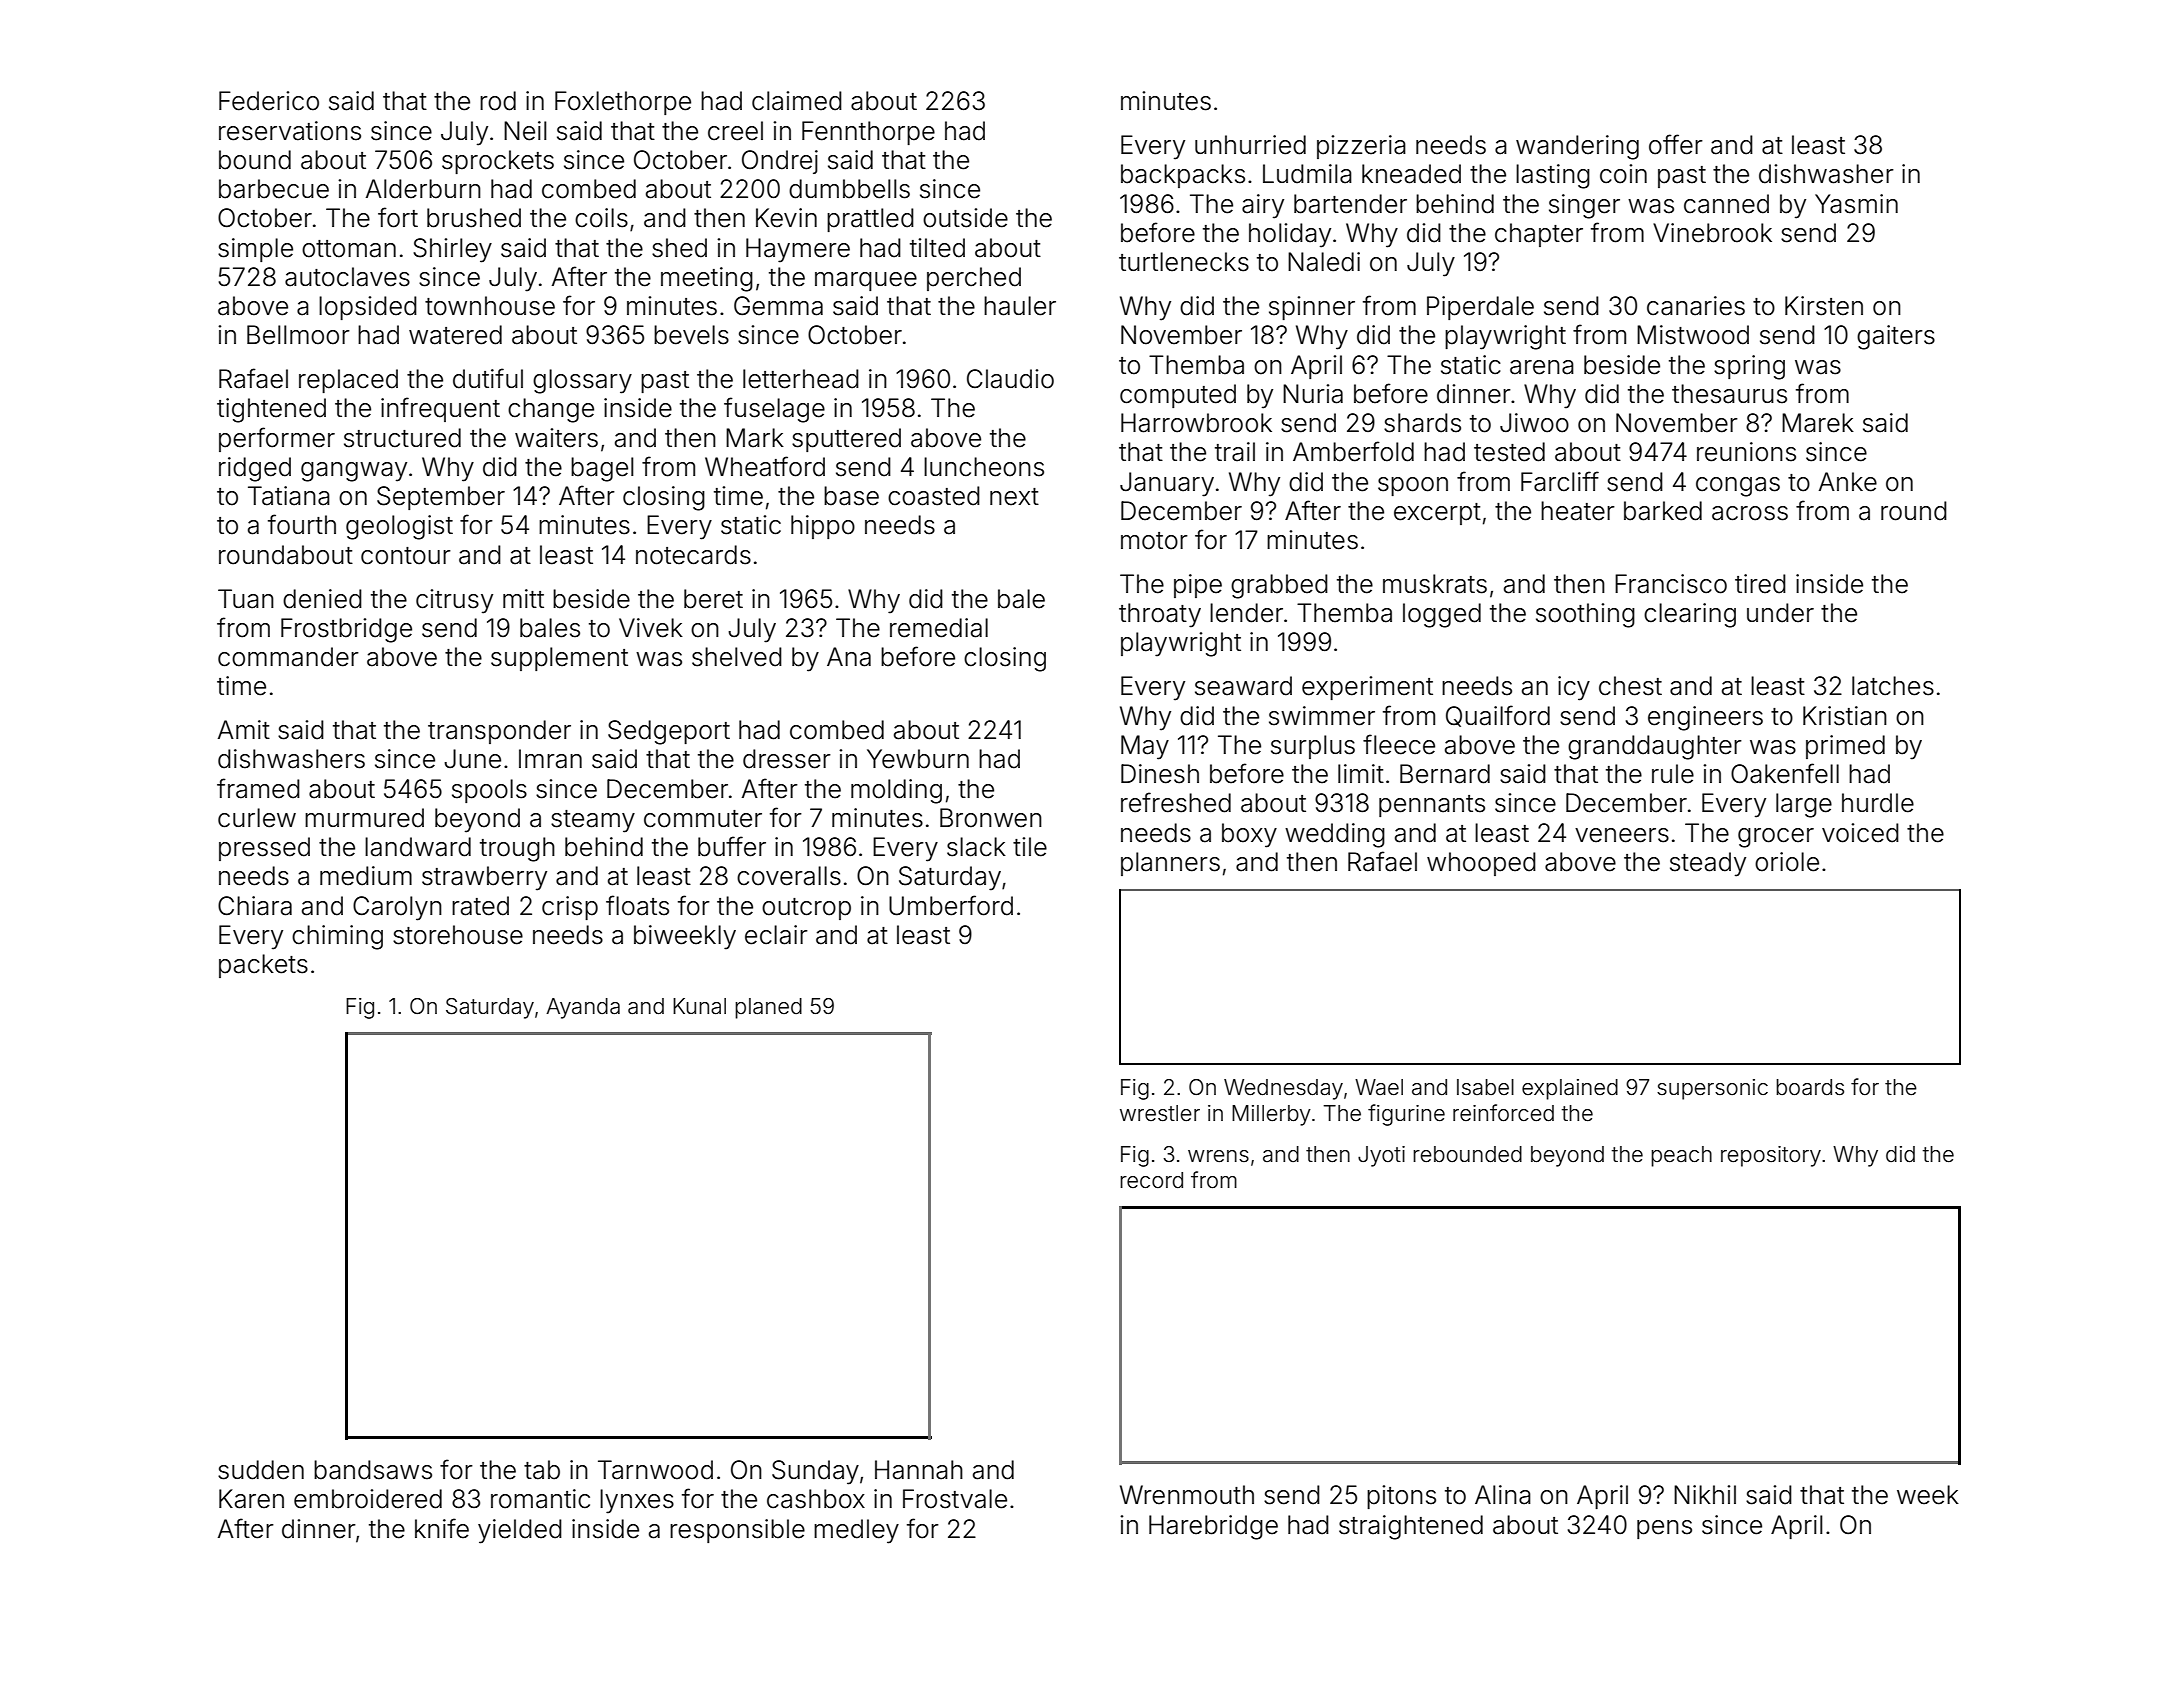 This screenshot has height=1683, width=2178. I want to click on claimed, so click(797, 101).
